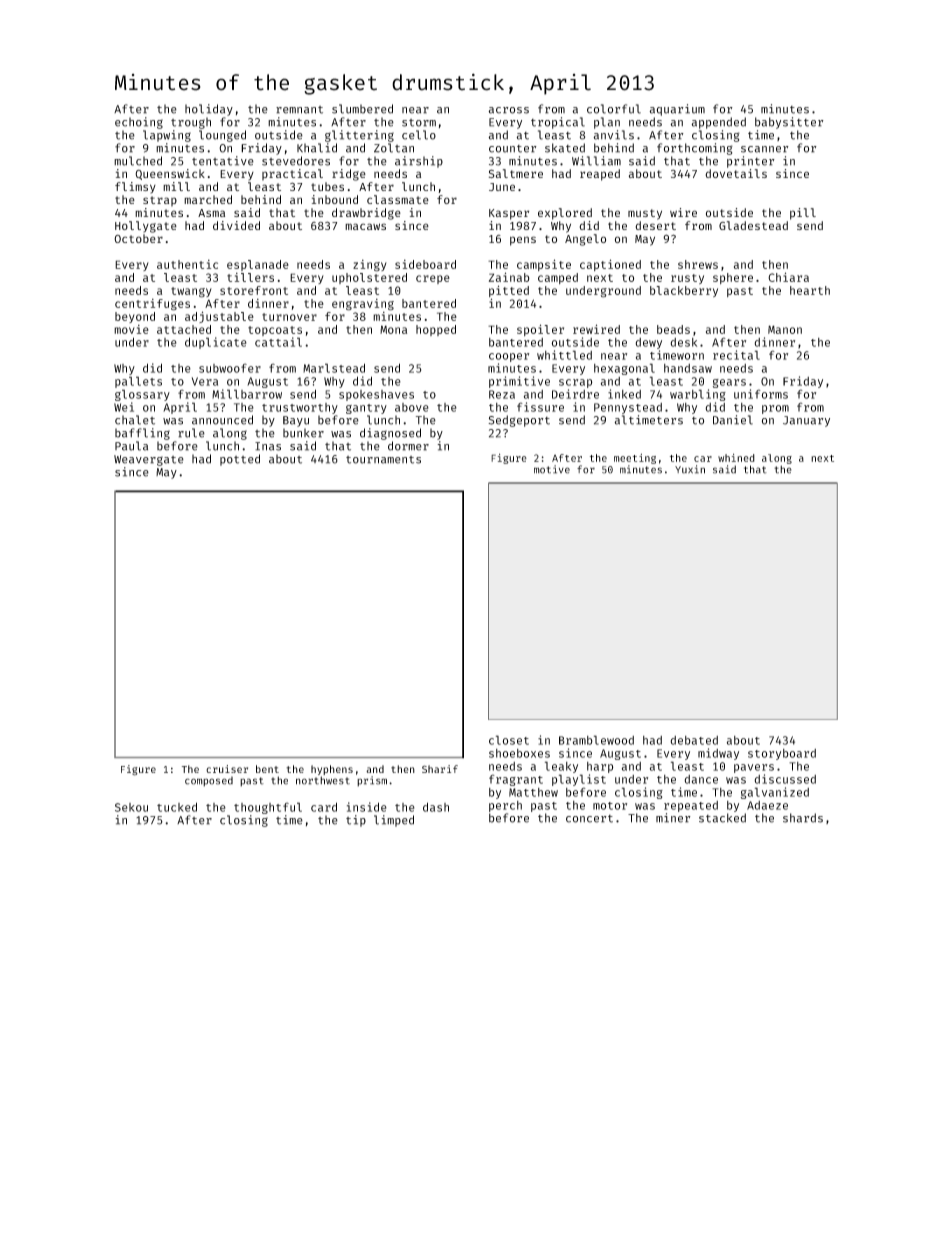 The image size is (952, 1233). I want to click on closet, so click(509, 740).
